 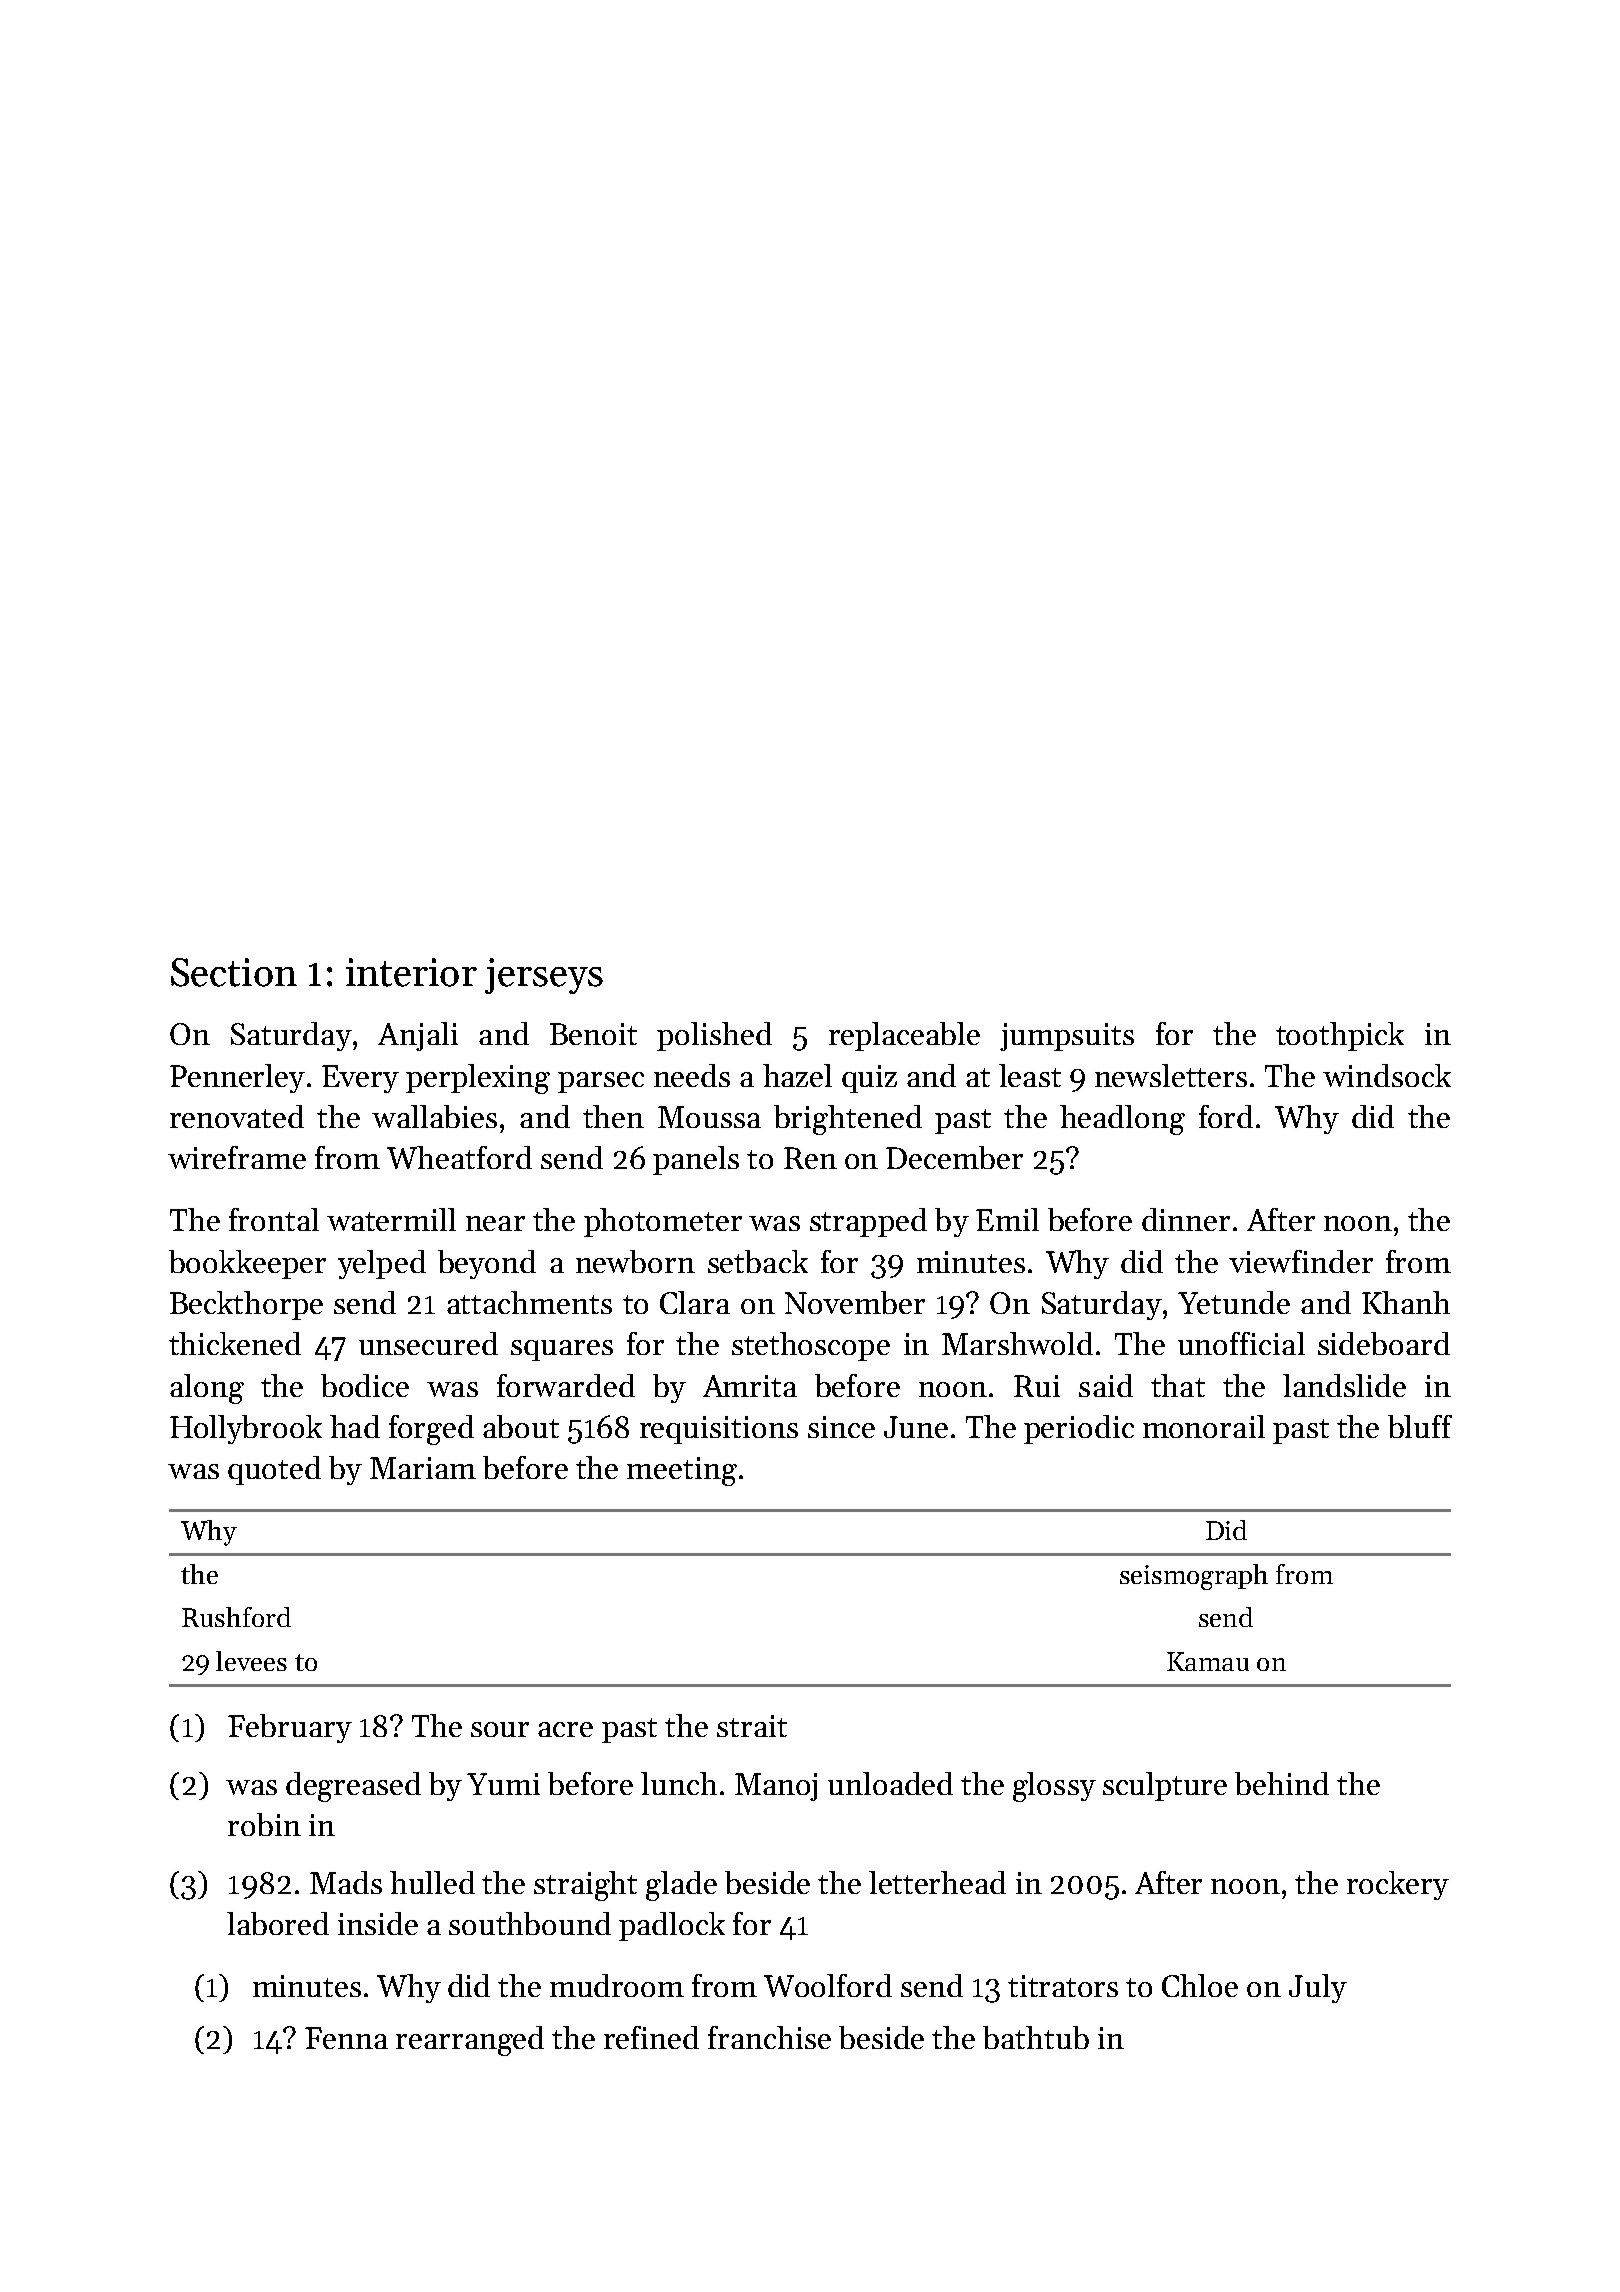 I want to click on unloaded, so click(x=890, y=1783).
